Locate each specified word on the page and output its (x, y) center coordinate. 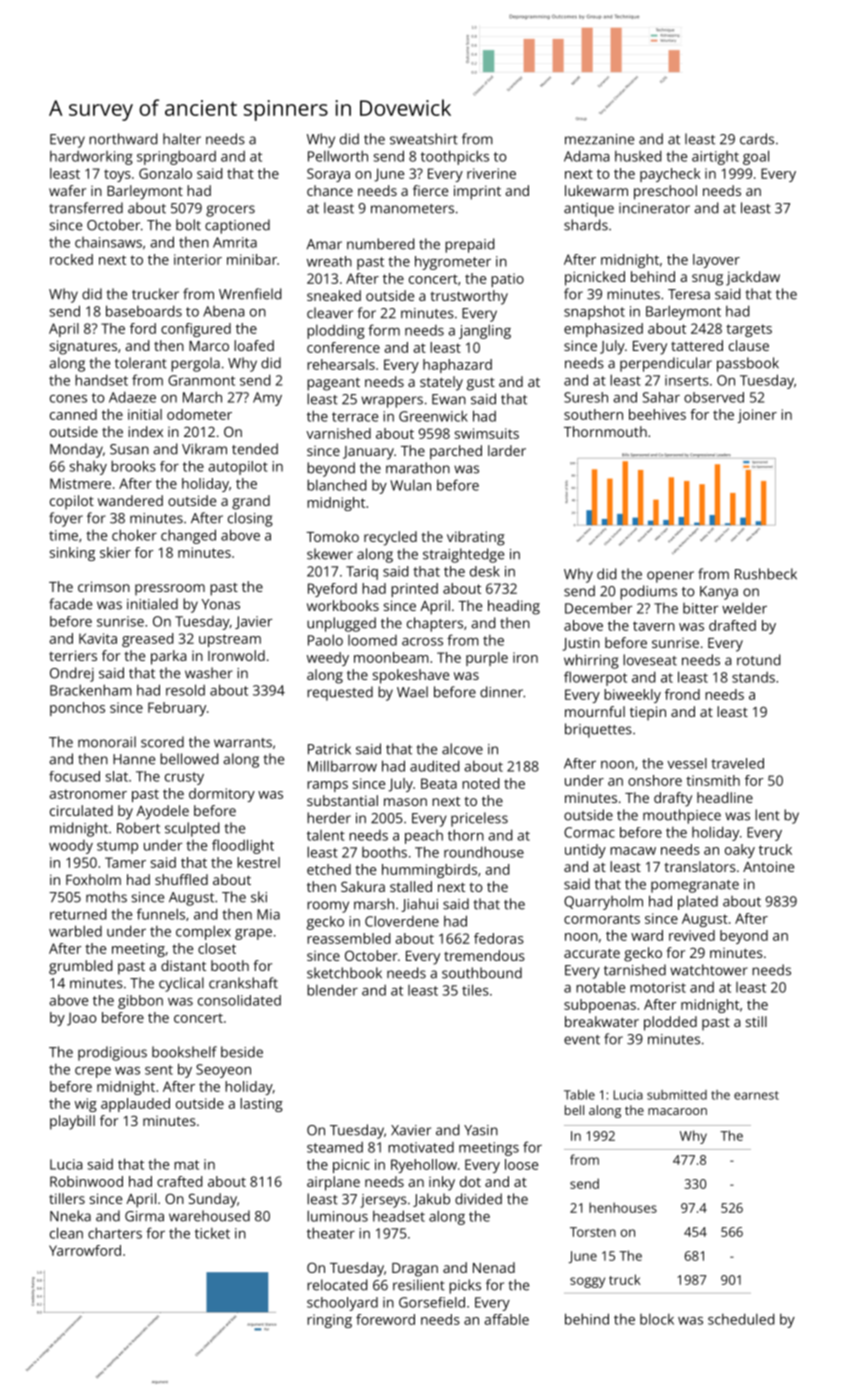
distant (183, 965)
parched (456, 452)
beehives (657, 414)
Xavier (411, 1130)
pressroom (170, 590)
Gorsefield (432, 1302)
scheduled (741, 1319)
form (384, 330)
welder (744, 608)
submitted (677, 1095)
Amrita (235, 242)
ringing (329, 1321)
